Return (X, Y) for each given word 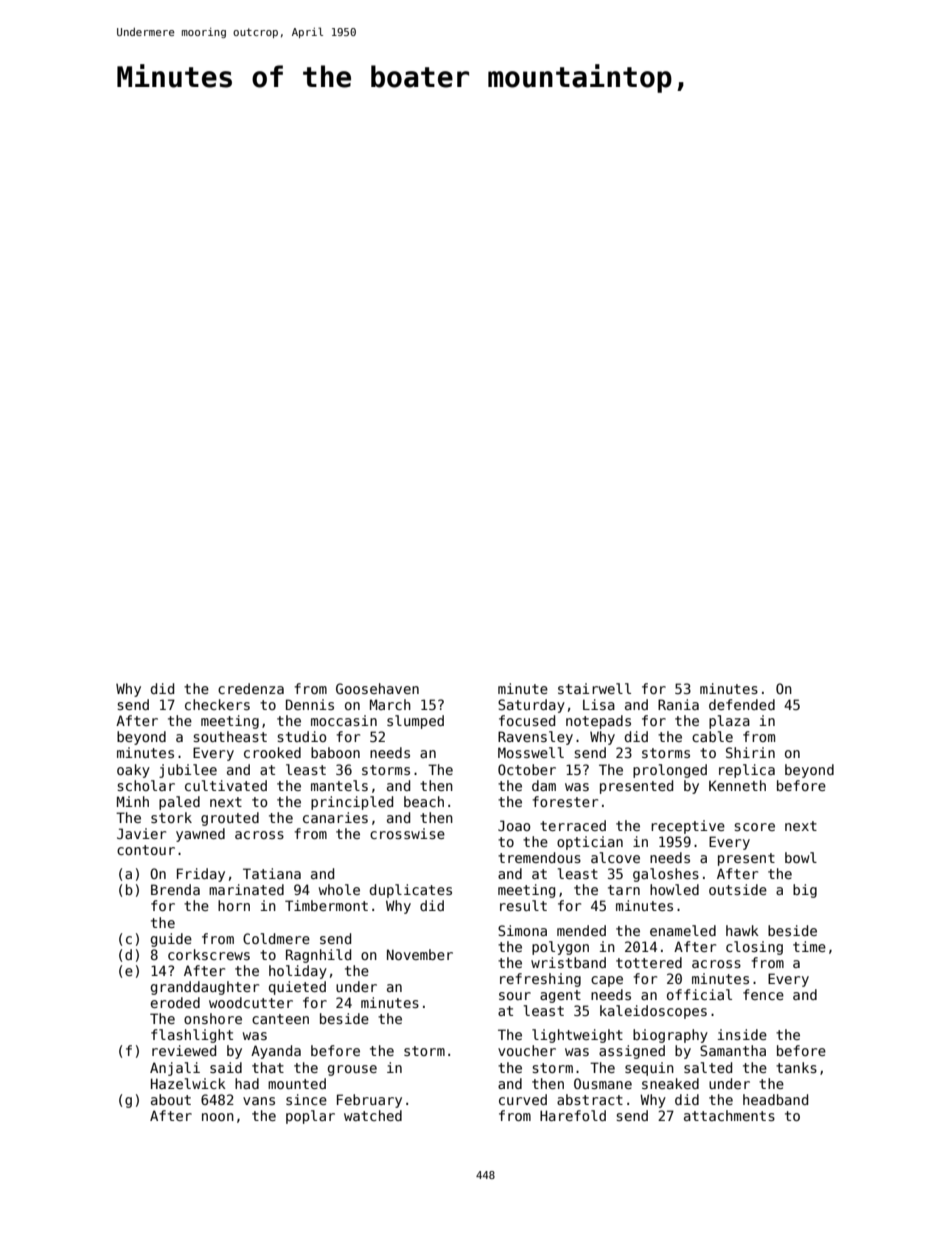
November (420, 954)
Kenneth (737, 785)
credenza (251, 688)
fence (763, 994)
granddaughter (205, 988)
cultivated (226, 785)
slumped (415, 722)
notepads (598, 722)
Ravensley (535, 738)
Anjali (175, 1069)
